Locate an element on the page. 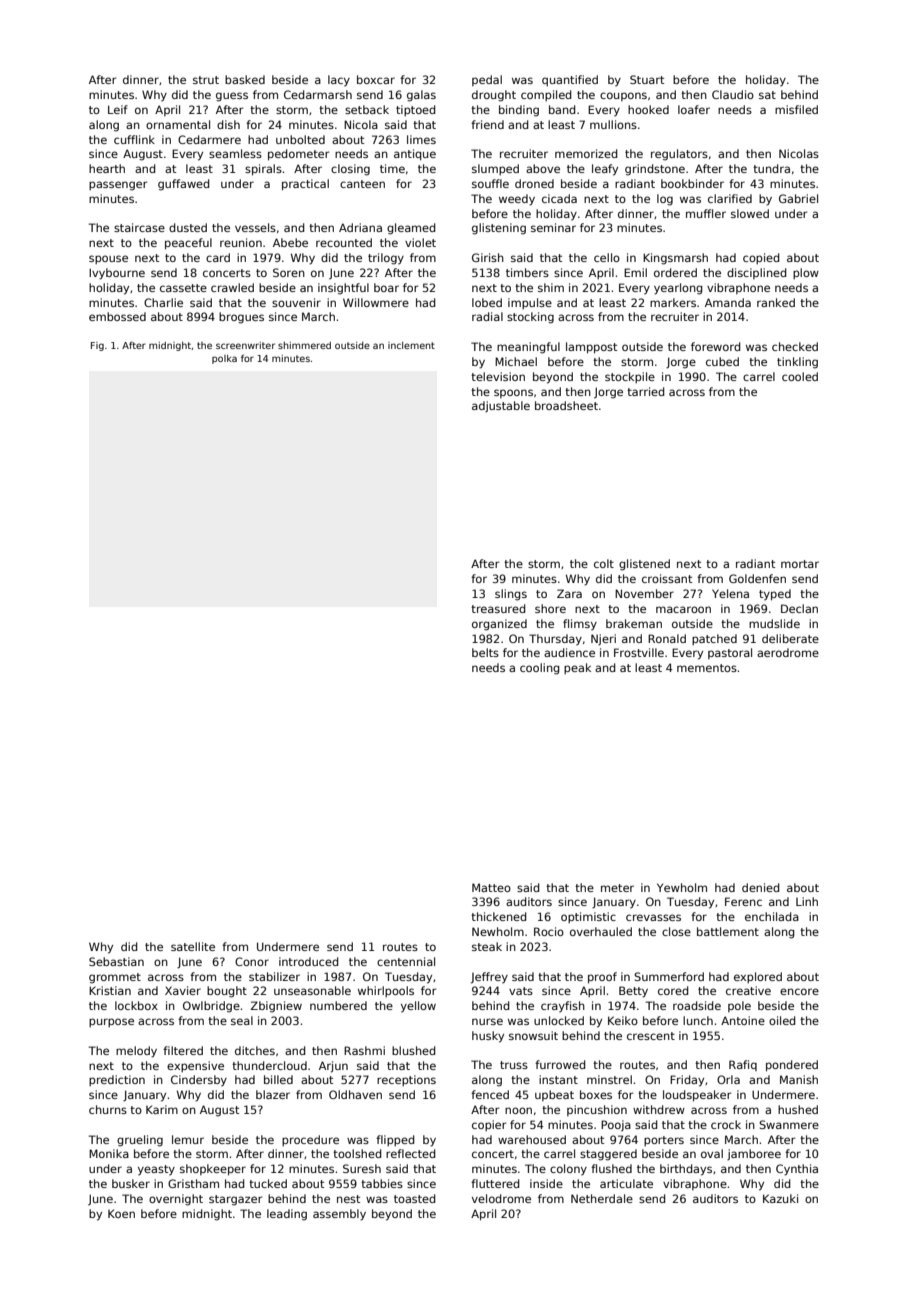 This image has height=1316, width=908. Fig is located at coordinates (97, 346).
